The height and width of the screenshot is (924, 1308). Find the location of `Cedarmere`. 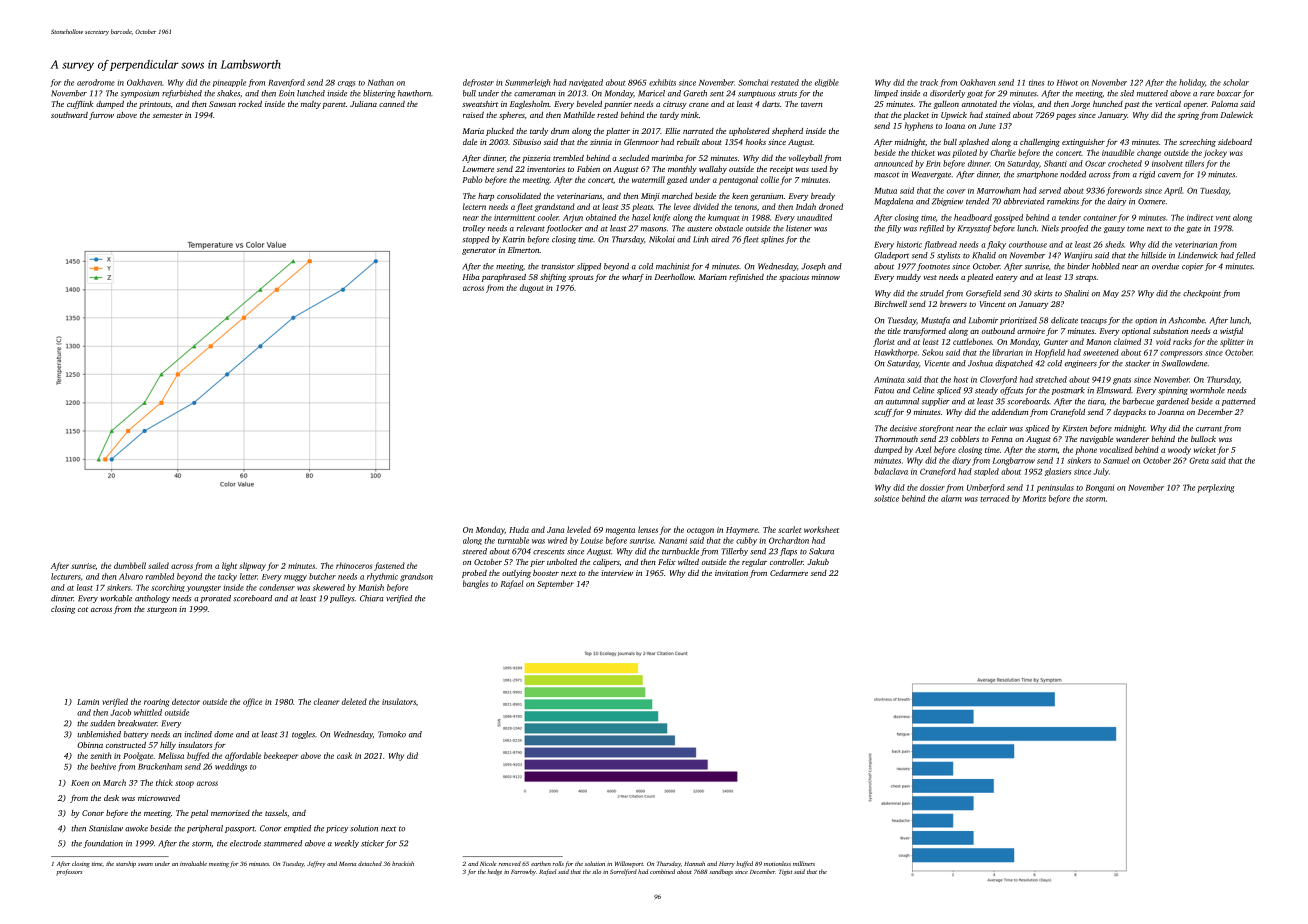

Cedarmere is located at coordinates (789, 573).
